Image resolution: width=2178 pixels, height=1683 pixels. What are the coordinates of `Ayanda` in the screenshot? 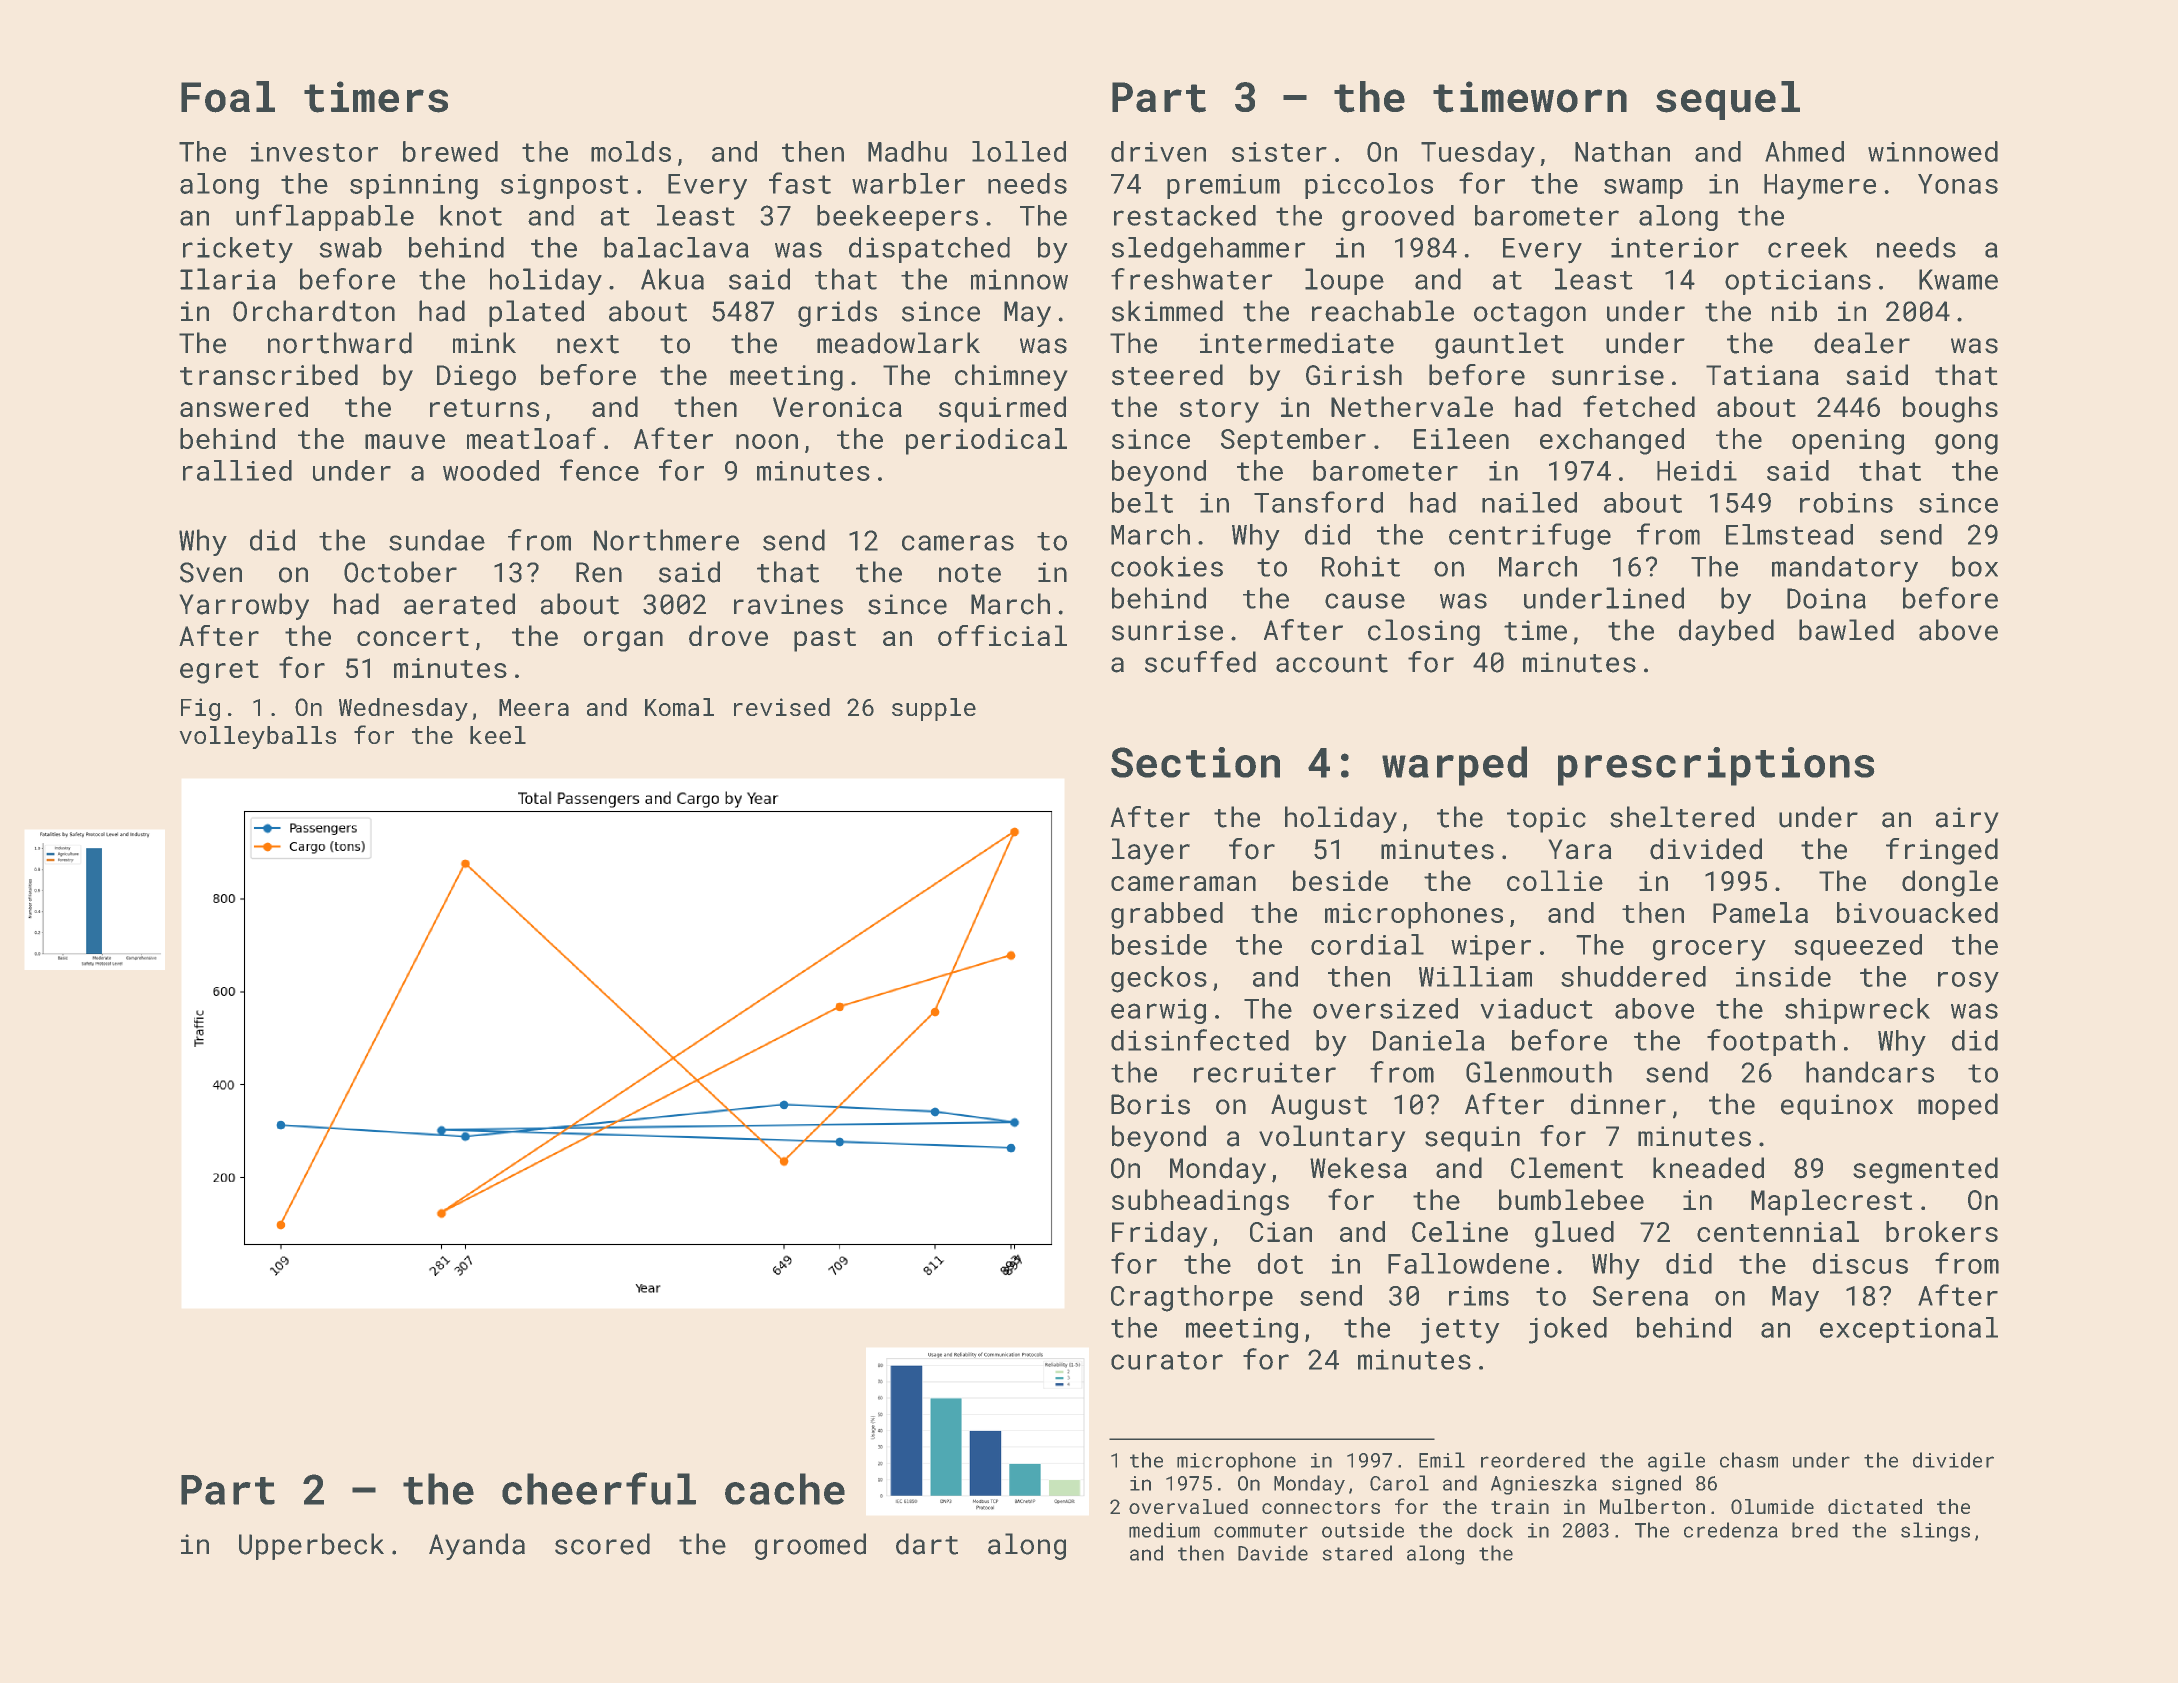 It's located at (477, 1546).
